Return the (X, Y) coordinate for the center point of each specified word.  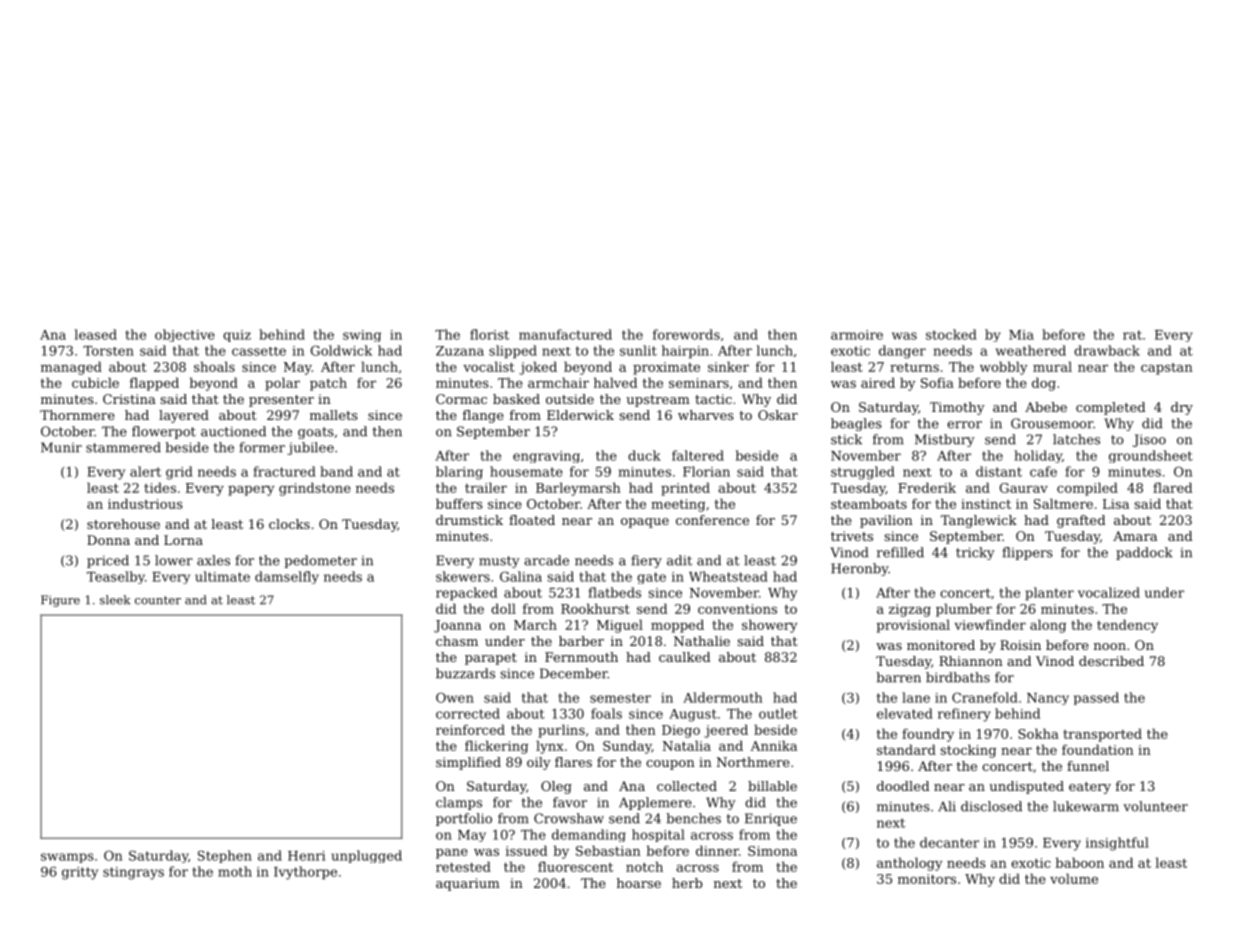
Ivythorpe (305, 873)
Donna (108, 540)
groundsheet (1151, 456)
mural (1052, 366)
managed (71, 368)
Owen (455, 697)
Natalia (687, 745)
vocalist (489, 366)
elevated (905, 713)
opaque (645, 523)
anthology (910, 864)
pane (452, 853)
